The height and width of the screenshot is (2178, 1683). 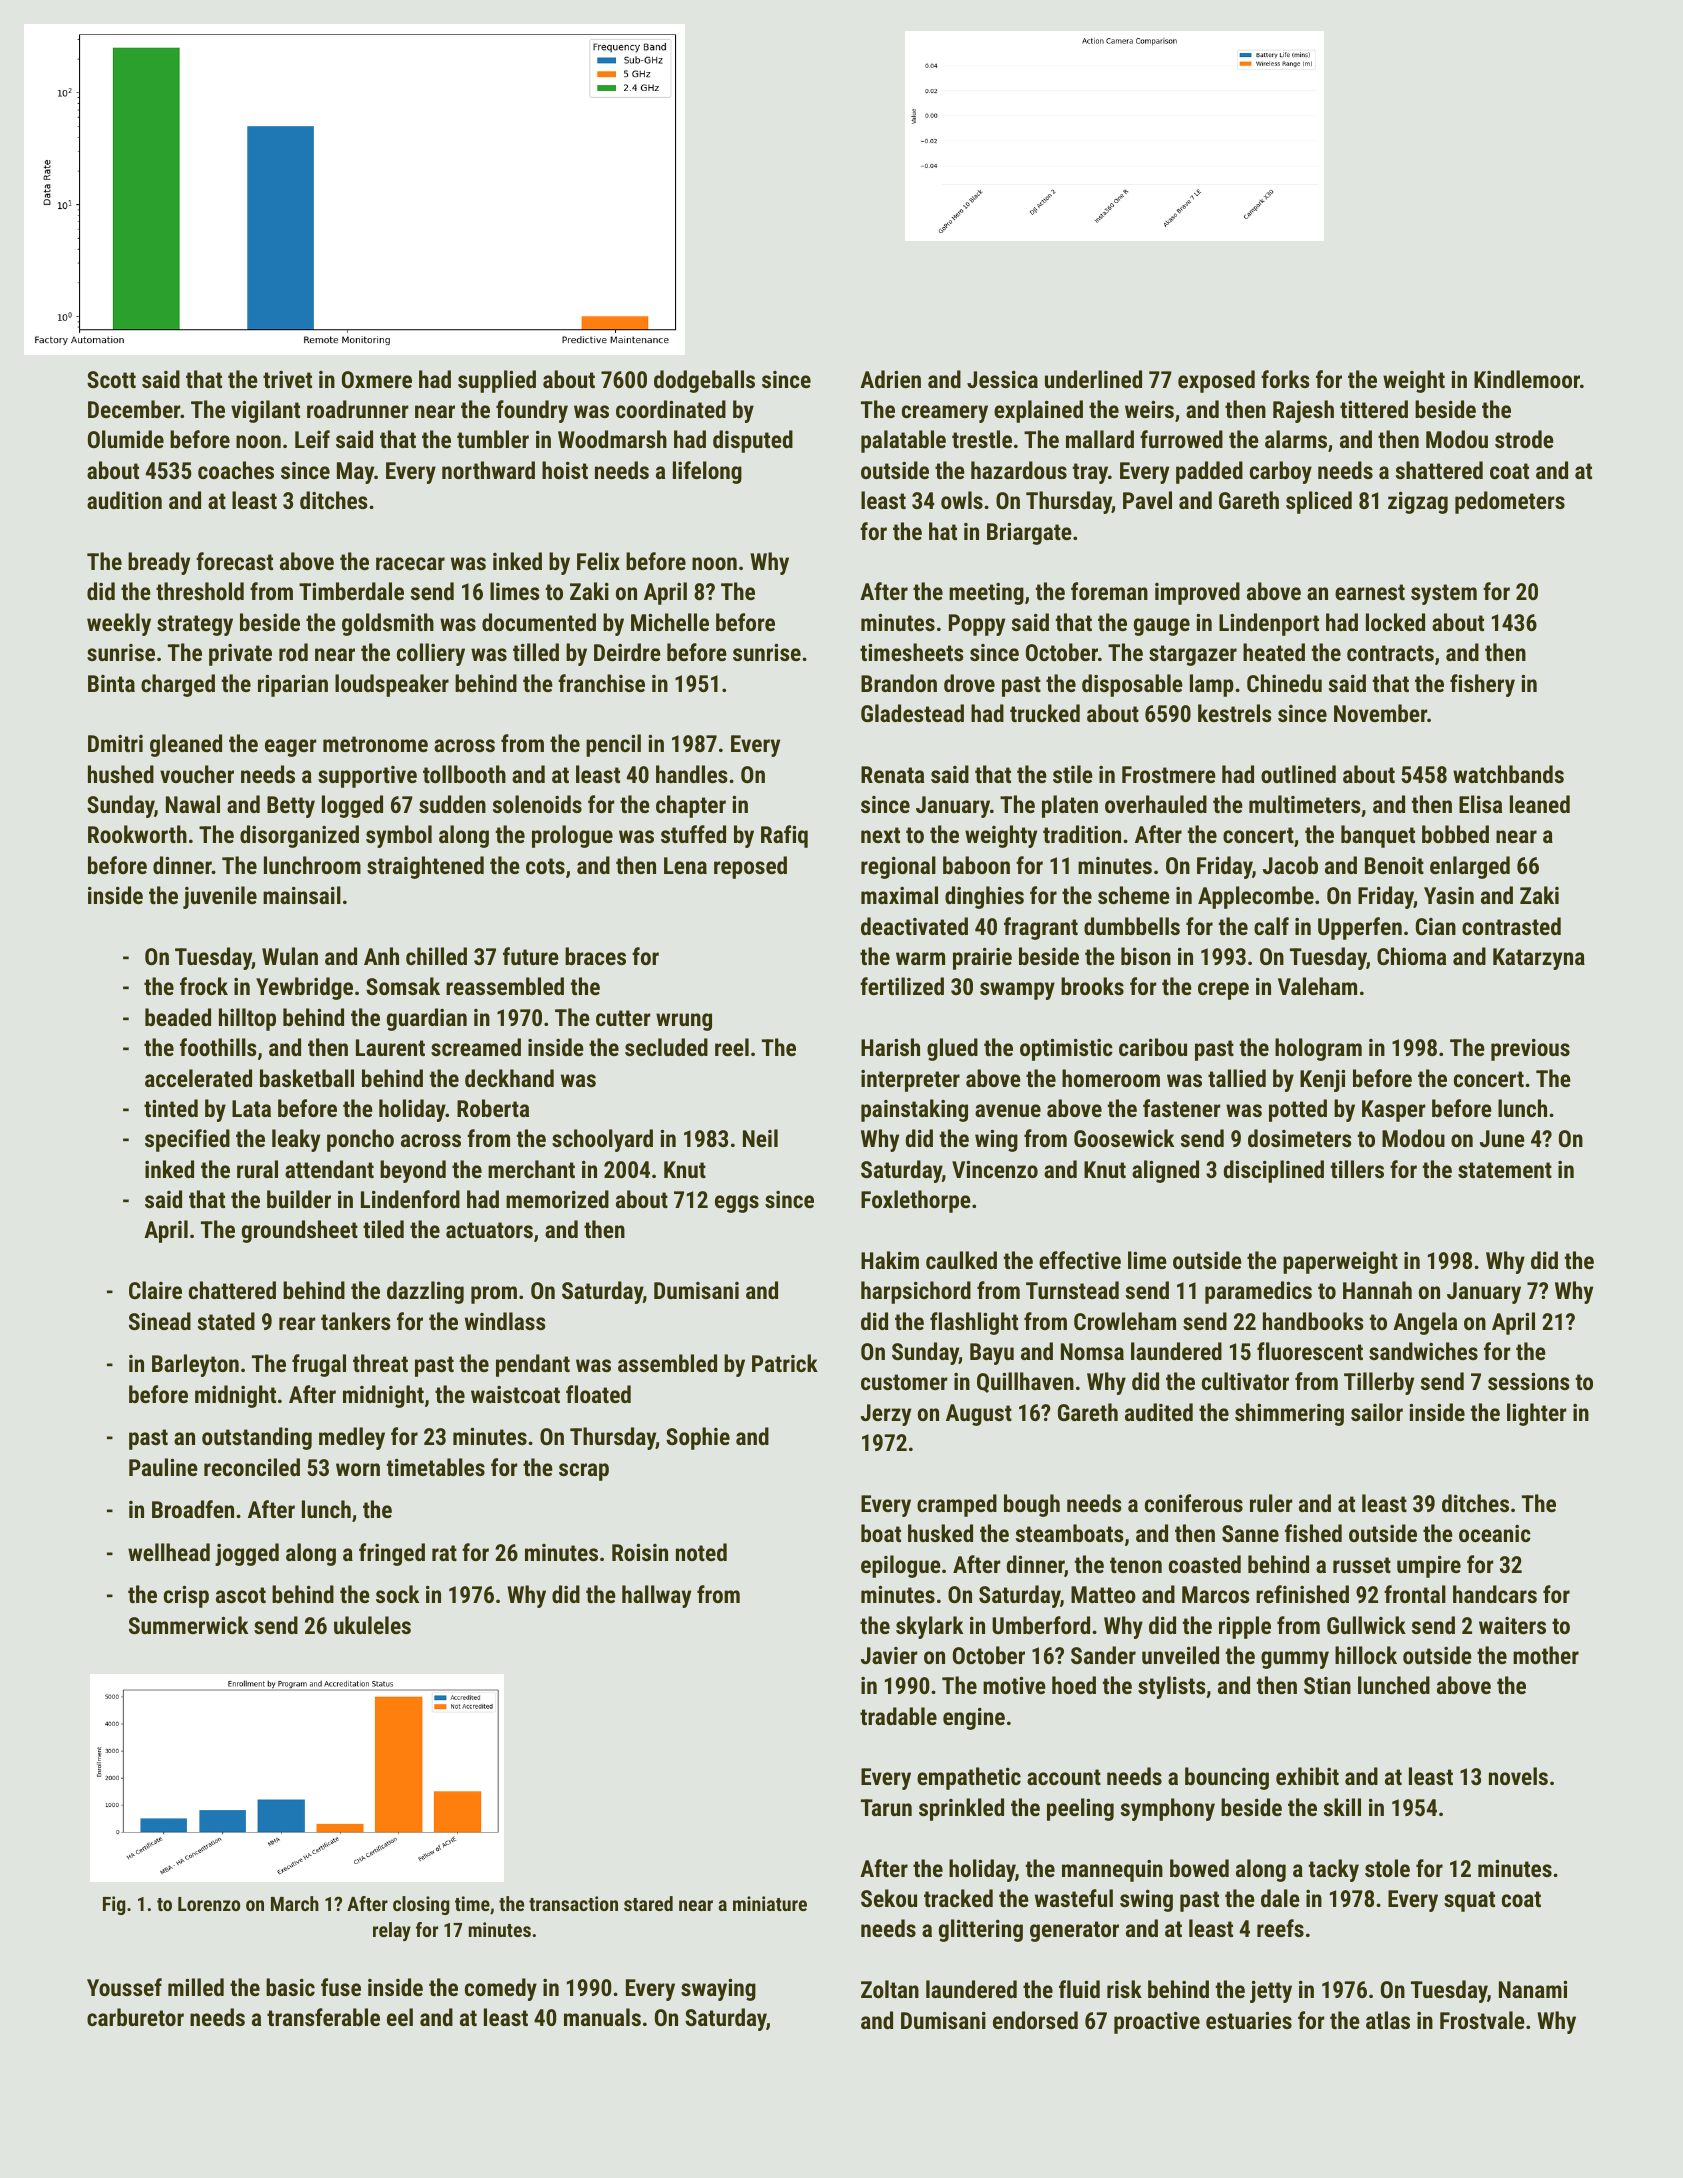 What do you see at coordinates (497, 381) in the screenshot?
I see `supplied` at bounding box center [497, 381].
